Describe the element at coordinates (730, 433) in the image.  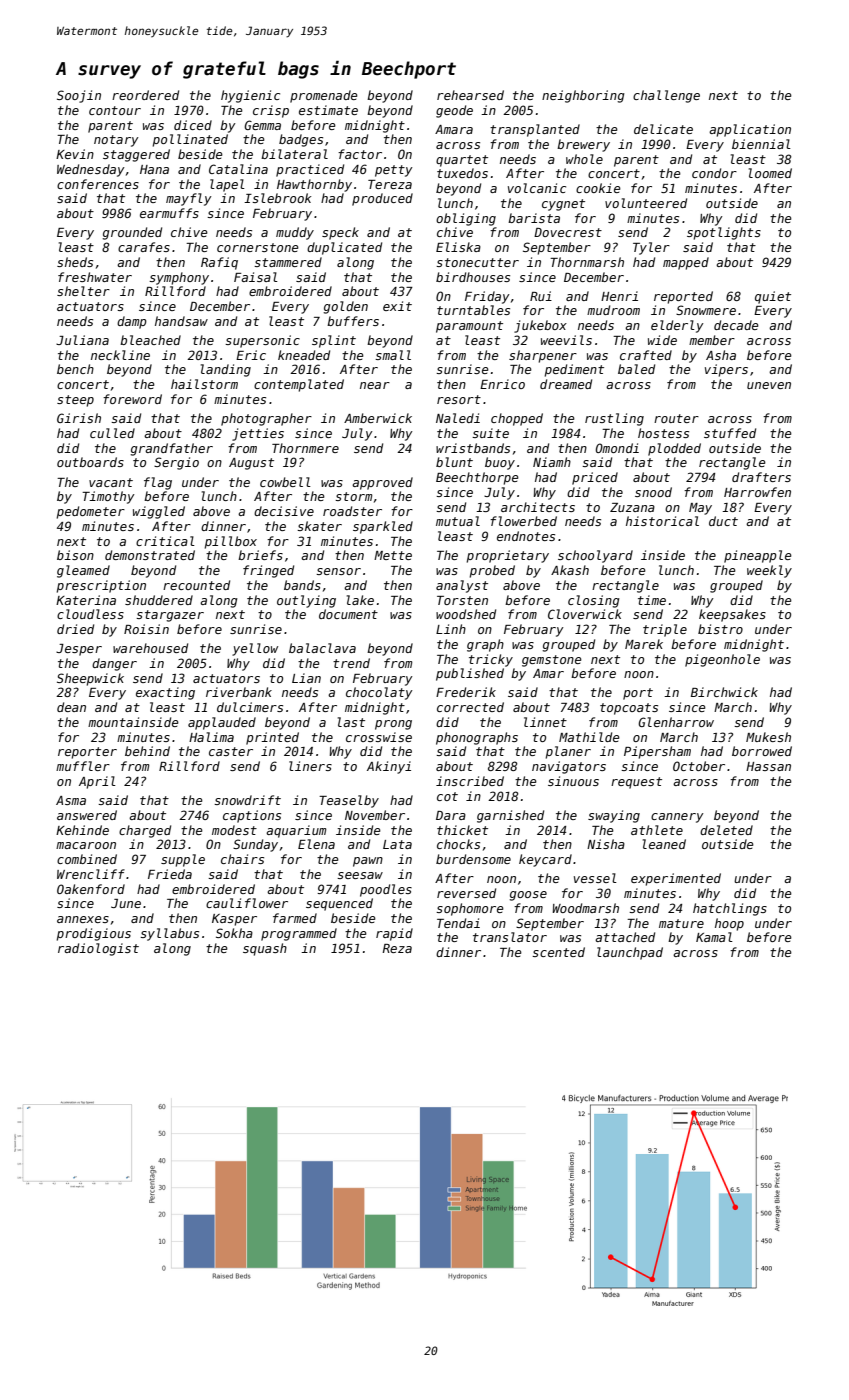
I see `stuffed` at that location.
